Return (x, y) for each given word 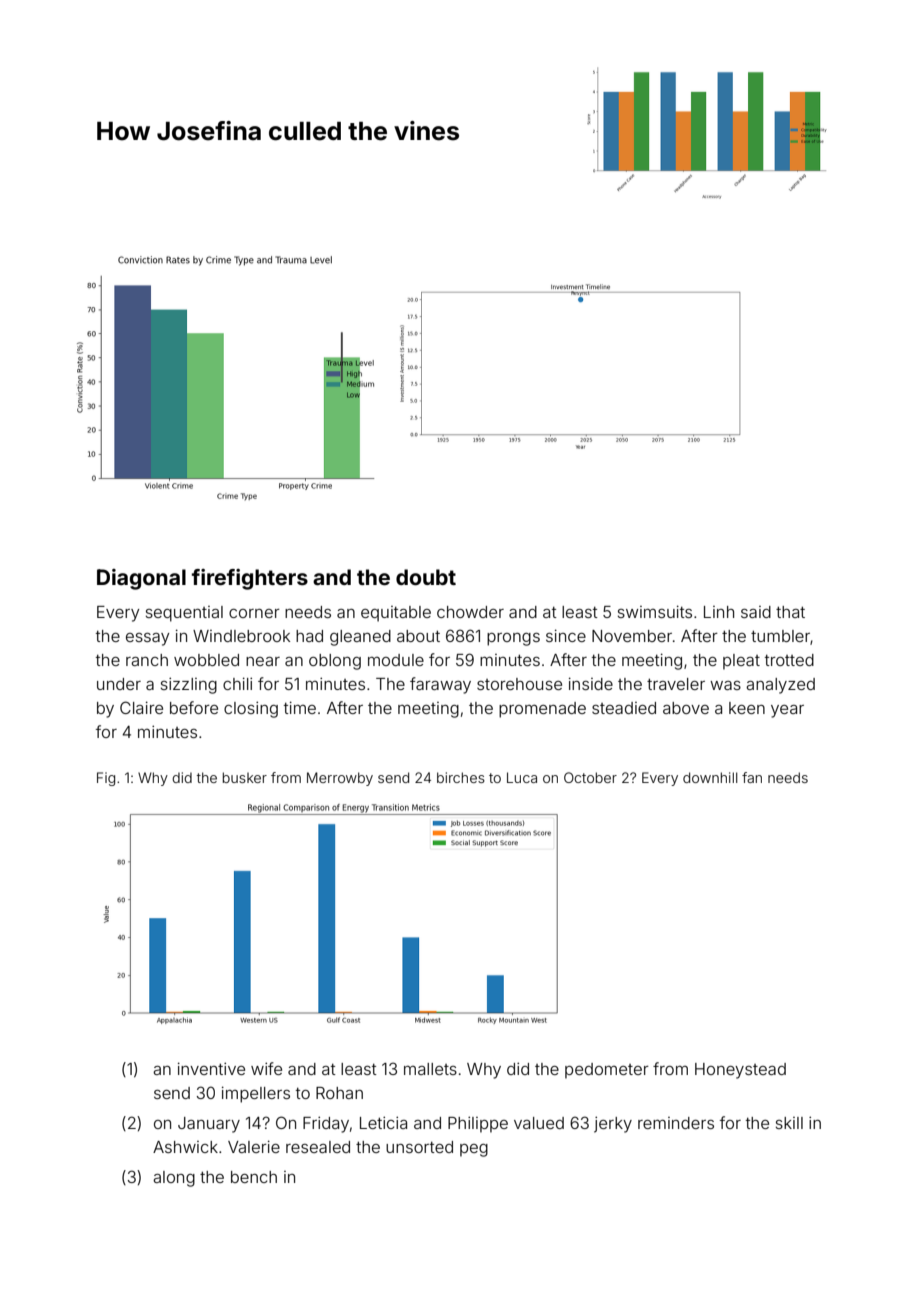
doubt (426, 577)
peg (474, 1150)
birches (461, 777)
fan (752, 777)
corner (254, 613)
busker (245, 777)
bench (254, 1177)
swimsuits (655, 611)
